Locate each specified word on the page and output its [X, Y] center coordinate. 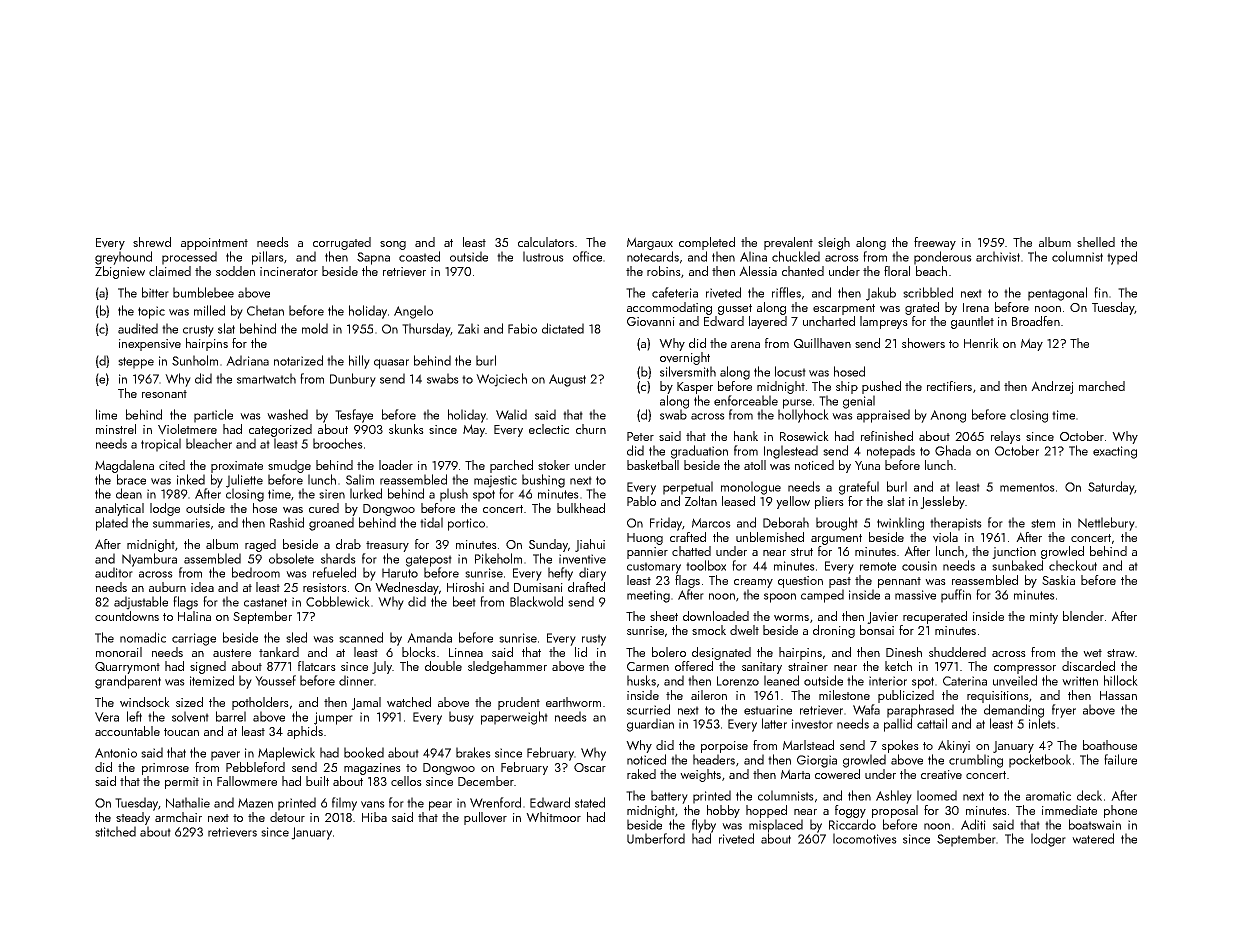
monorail [119, 652]
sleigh [834, 243]
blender [1083, 616]
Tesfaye [354, 416]
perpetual [688, 488]
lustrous [543, 256]
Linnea [466, 652]
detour [287, 817]
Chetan [265, 310]
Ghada [953, 450]
